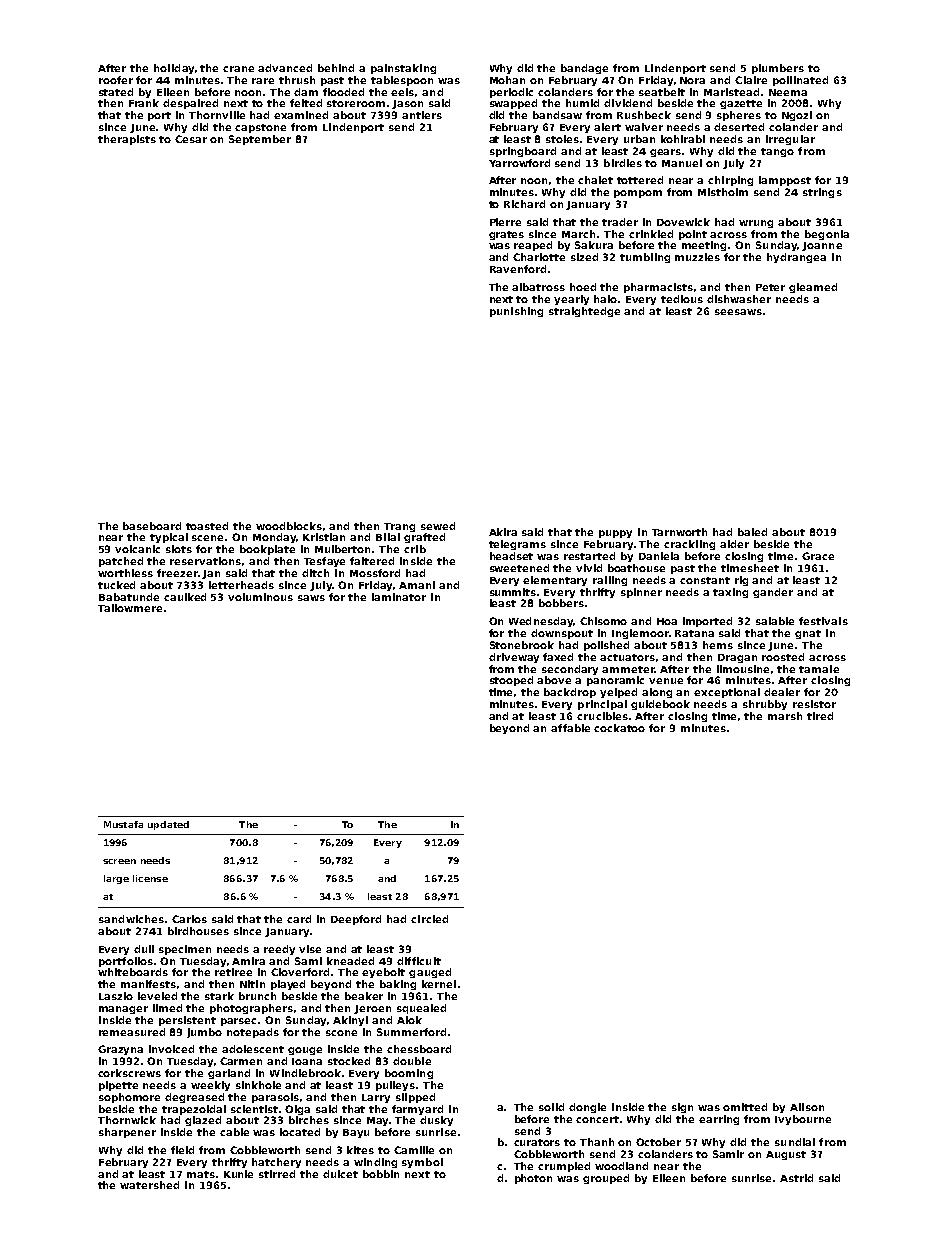 The image size is (952, 1233). Describe the element at coordinates (739, 299) in the document. I see `dishwasher` at that location.
